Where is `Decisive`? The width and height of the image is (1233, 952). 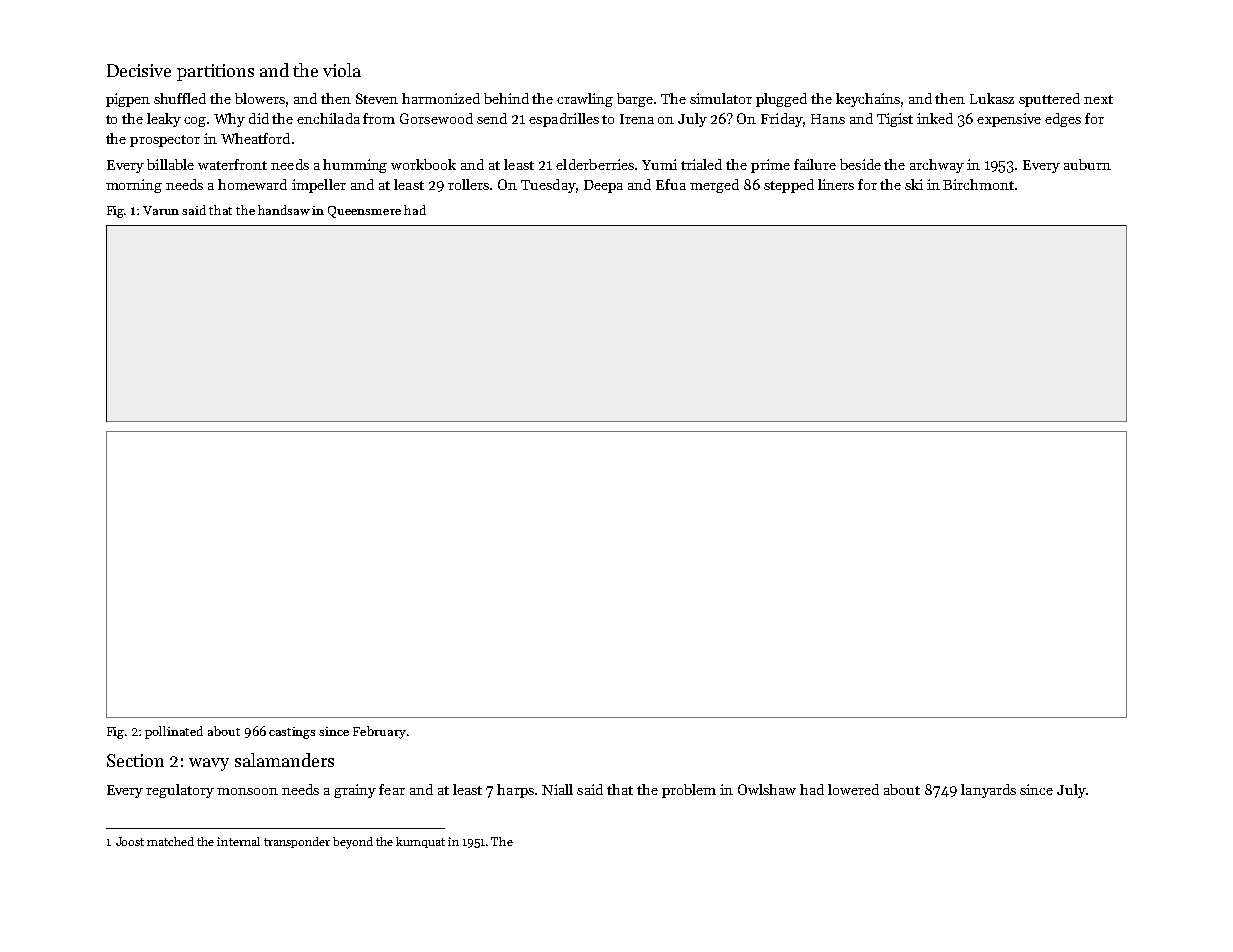
Decisive is located at coordinates (139, 70).
